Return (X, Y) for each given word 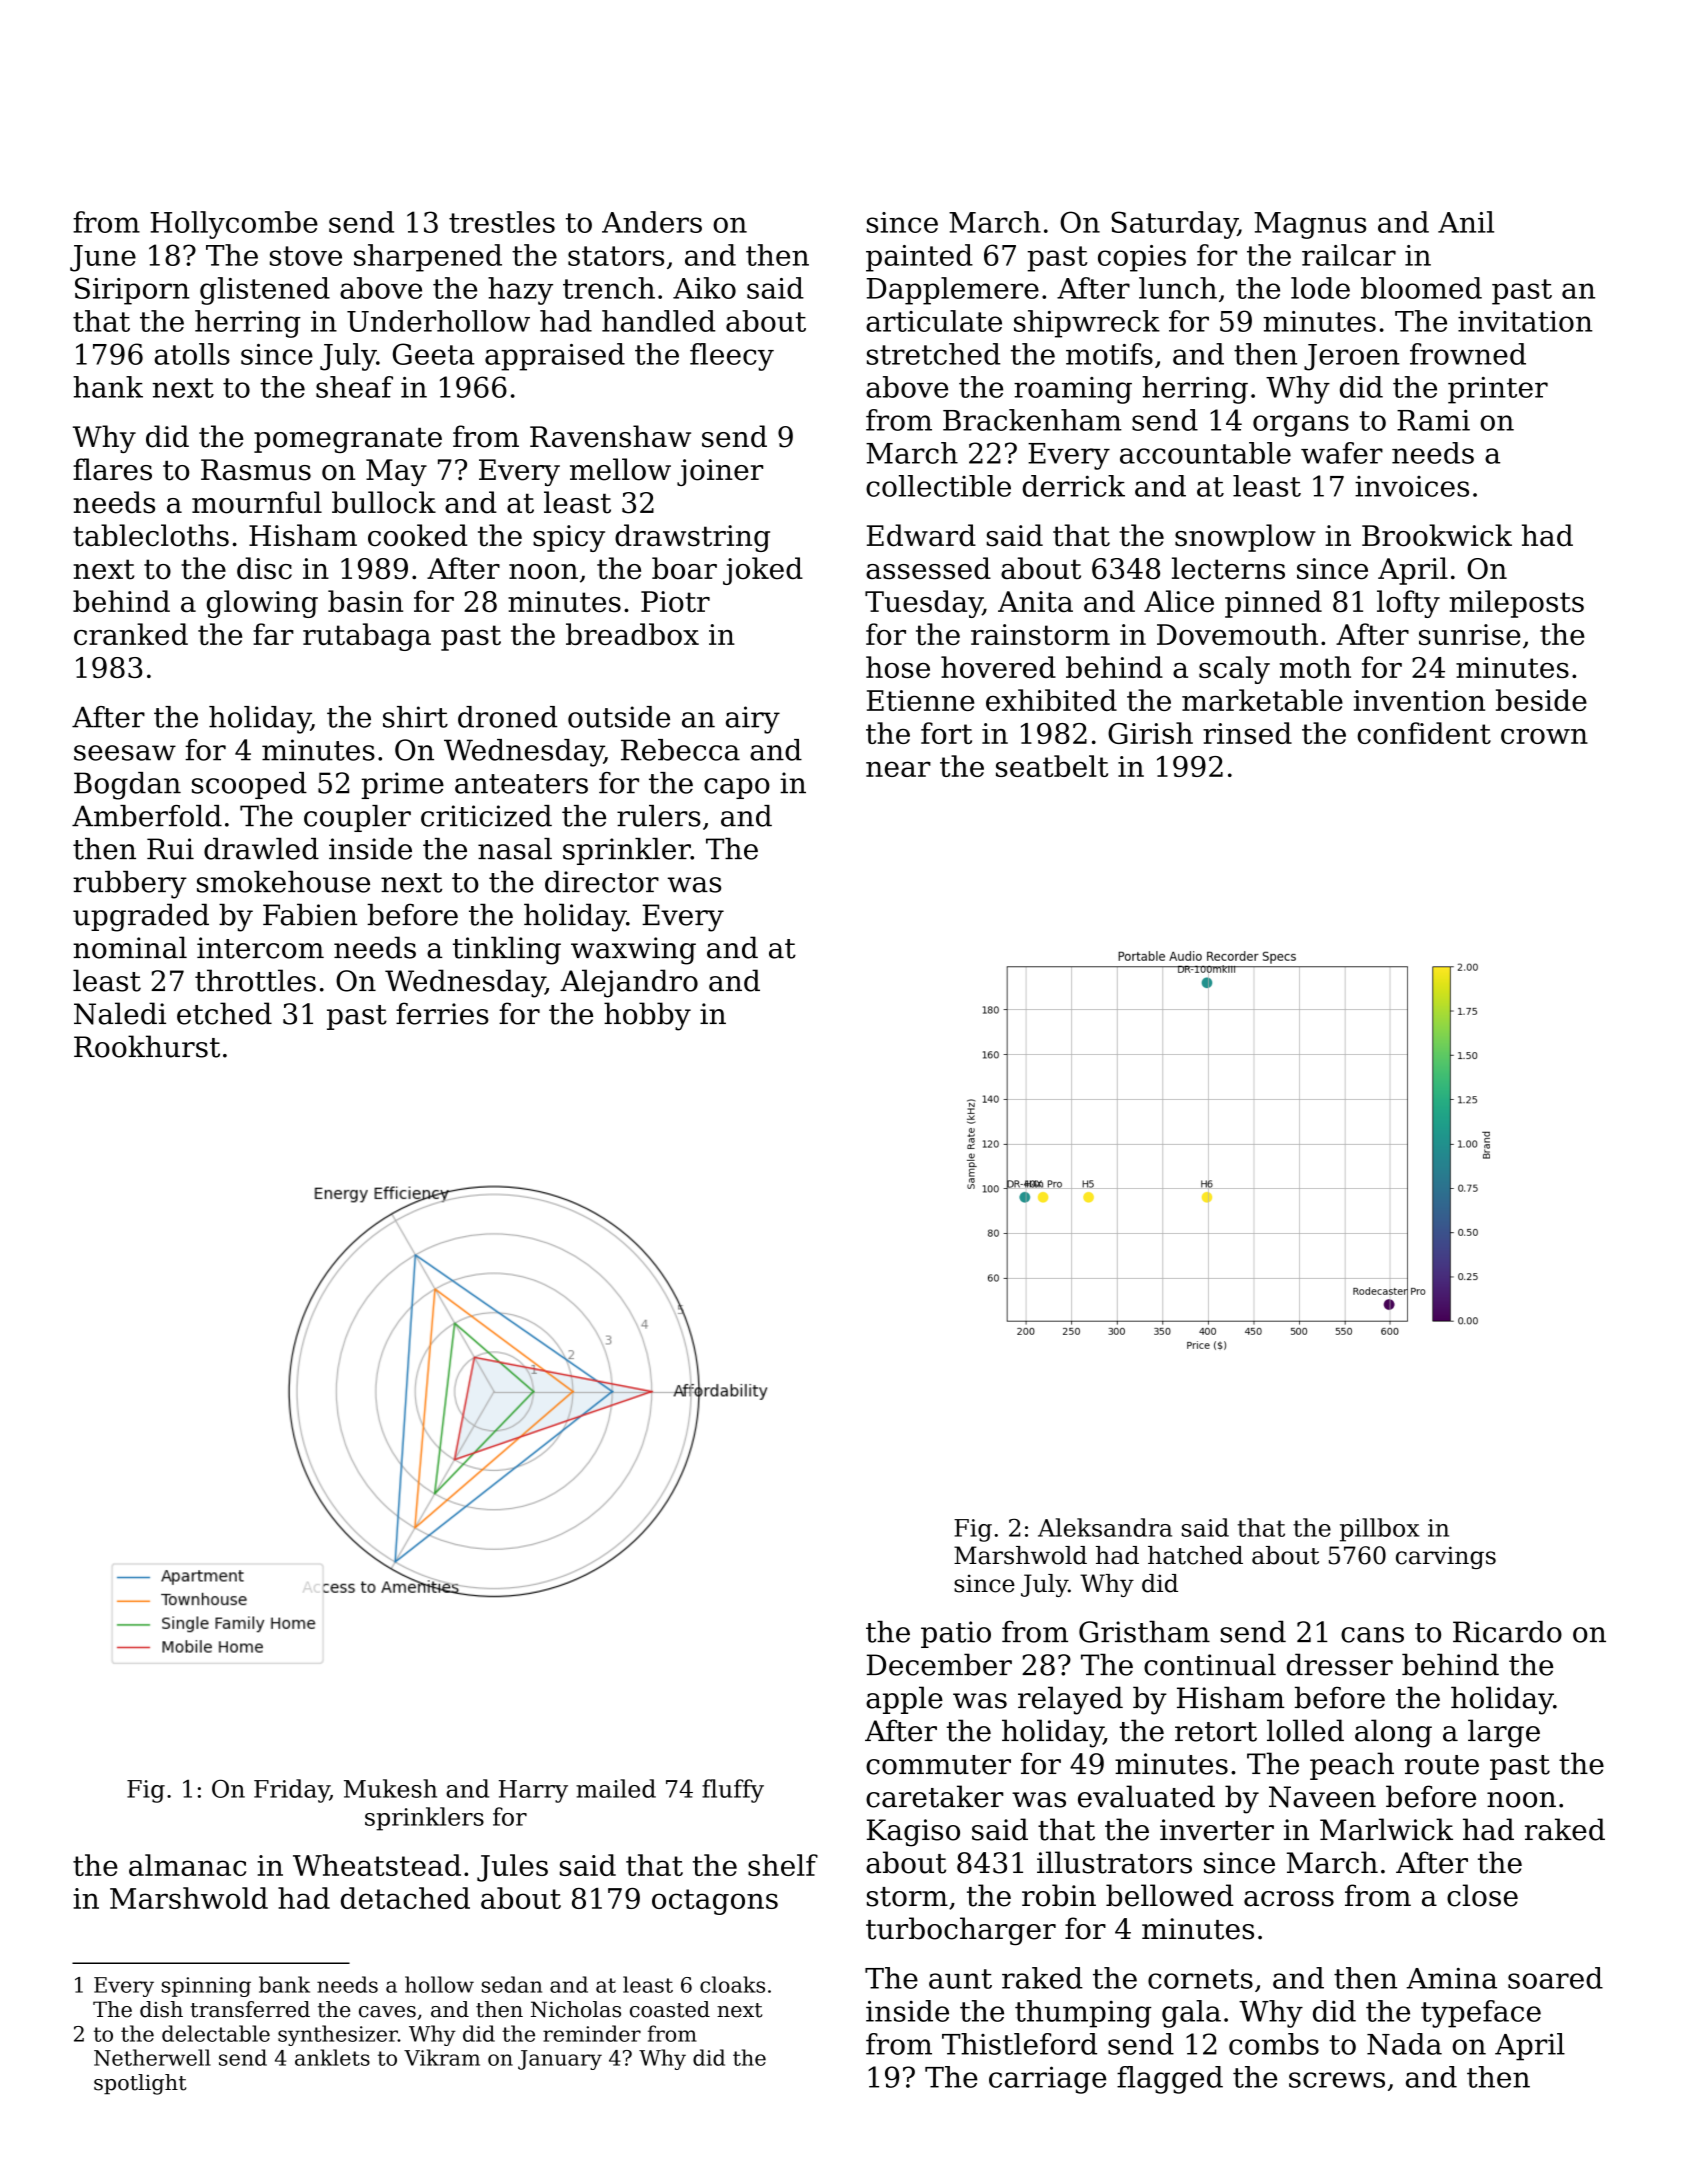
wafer (1342, 453)
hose (898, 667)
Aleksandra (1105, 1527)
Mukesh (390, 1788)
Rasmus (256, 470)
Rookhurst (147, 1046)
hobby (647, 1016)
